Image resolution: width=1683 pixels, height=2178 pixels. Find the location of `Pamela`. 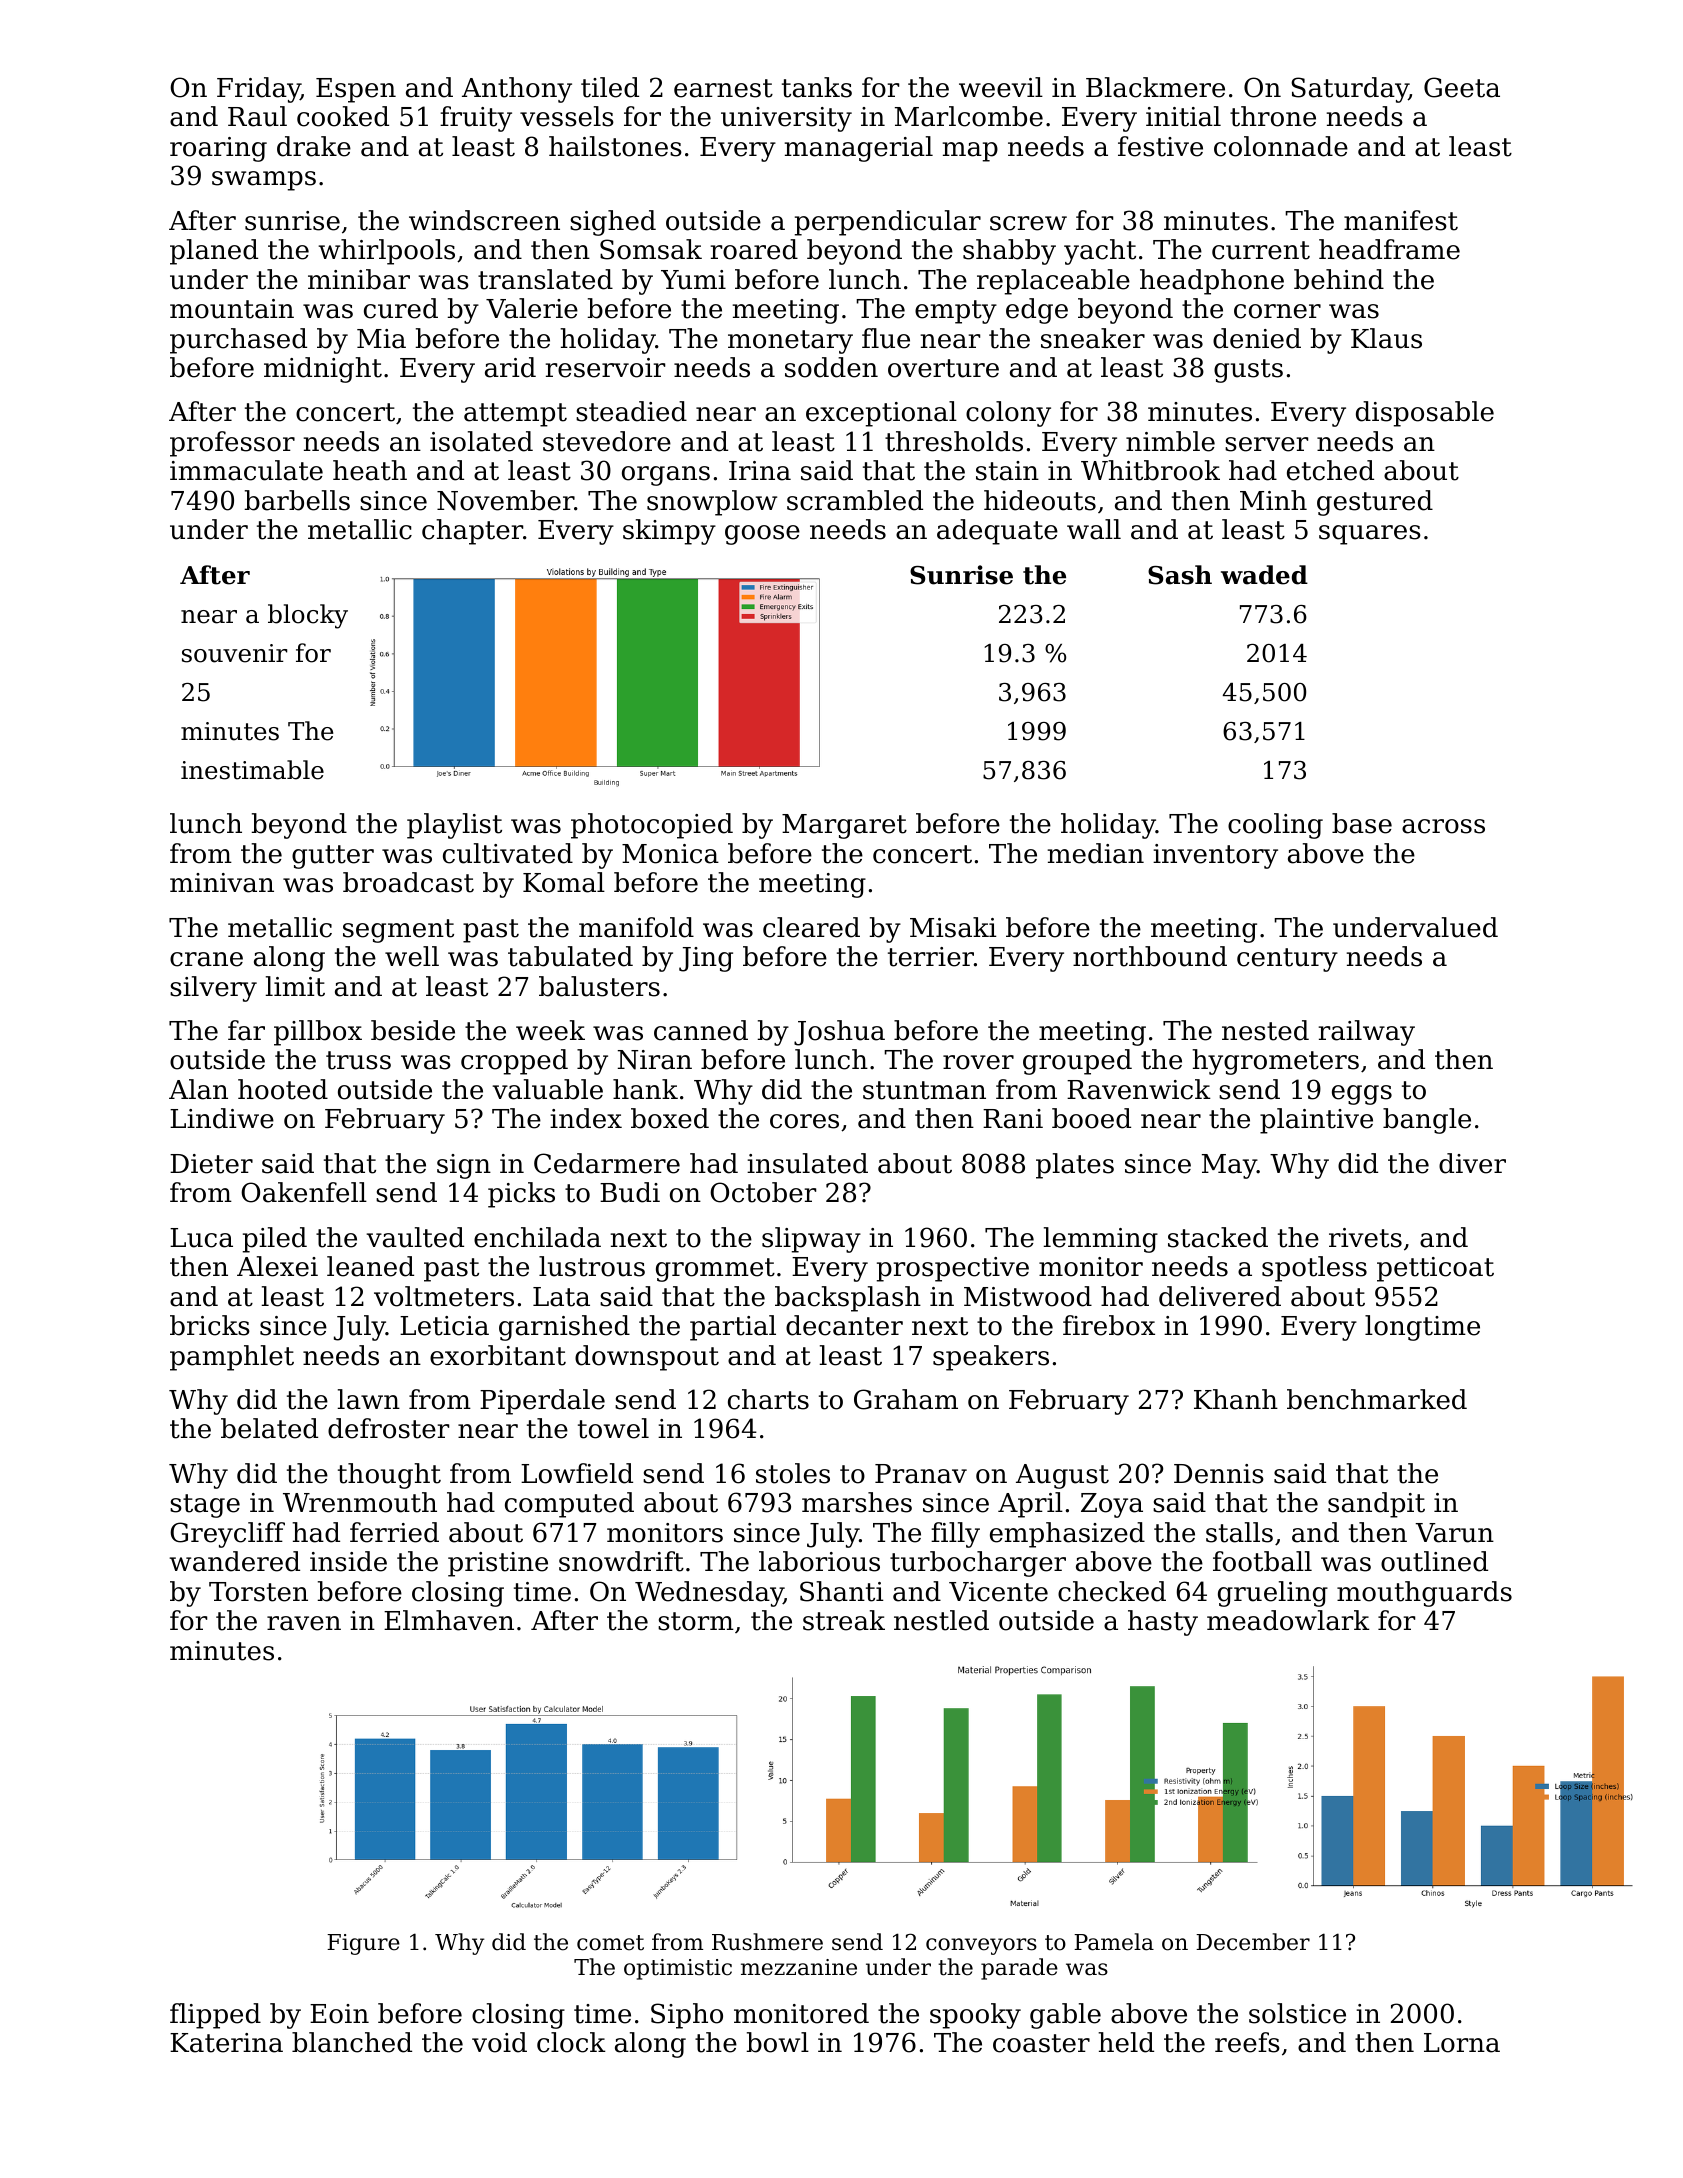

Pamela is located at coordinates (1114, 1942).
